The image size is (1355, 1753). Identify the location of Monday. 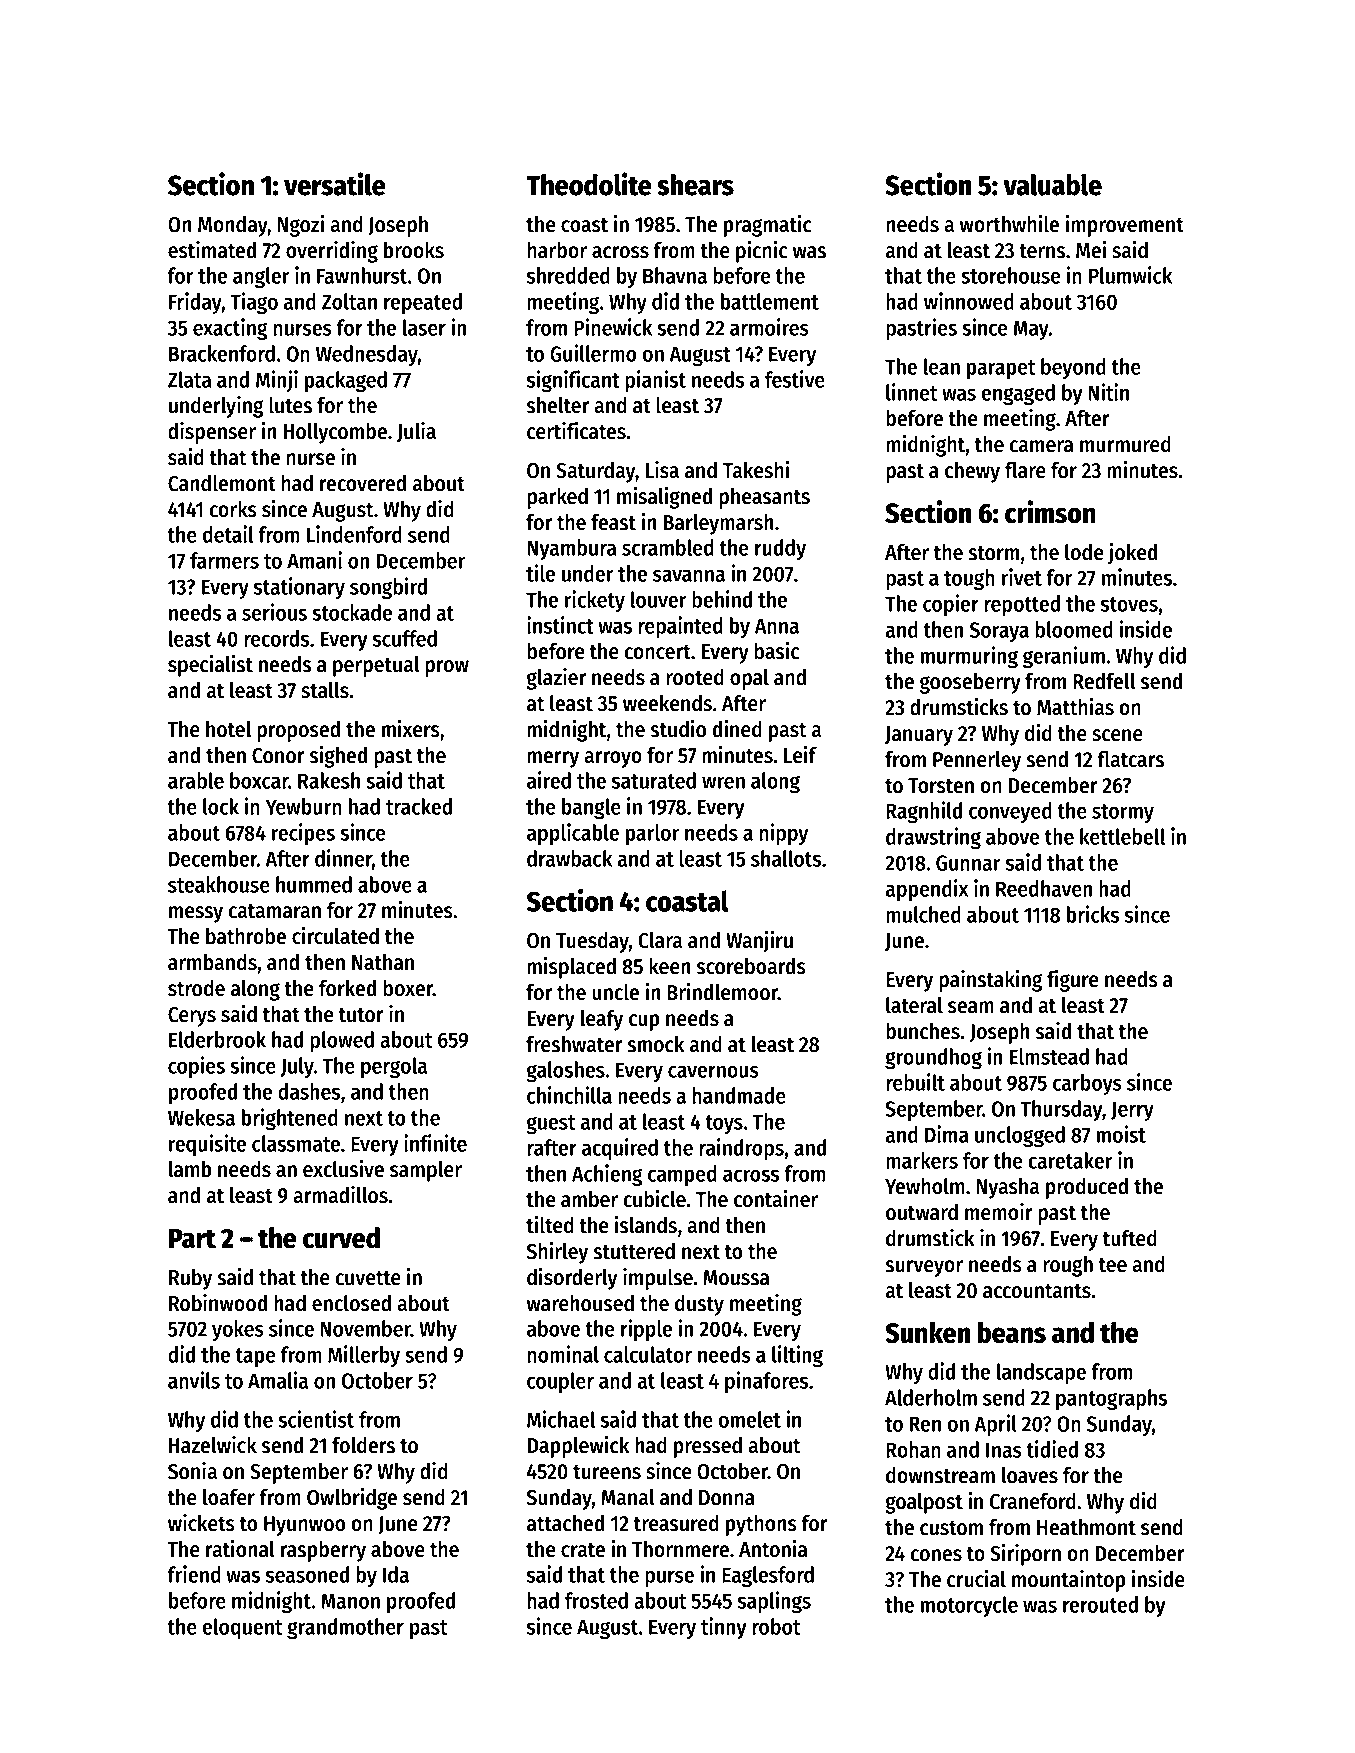
(233, 226).
